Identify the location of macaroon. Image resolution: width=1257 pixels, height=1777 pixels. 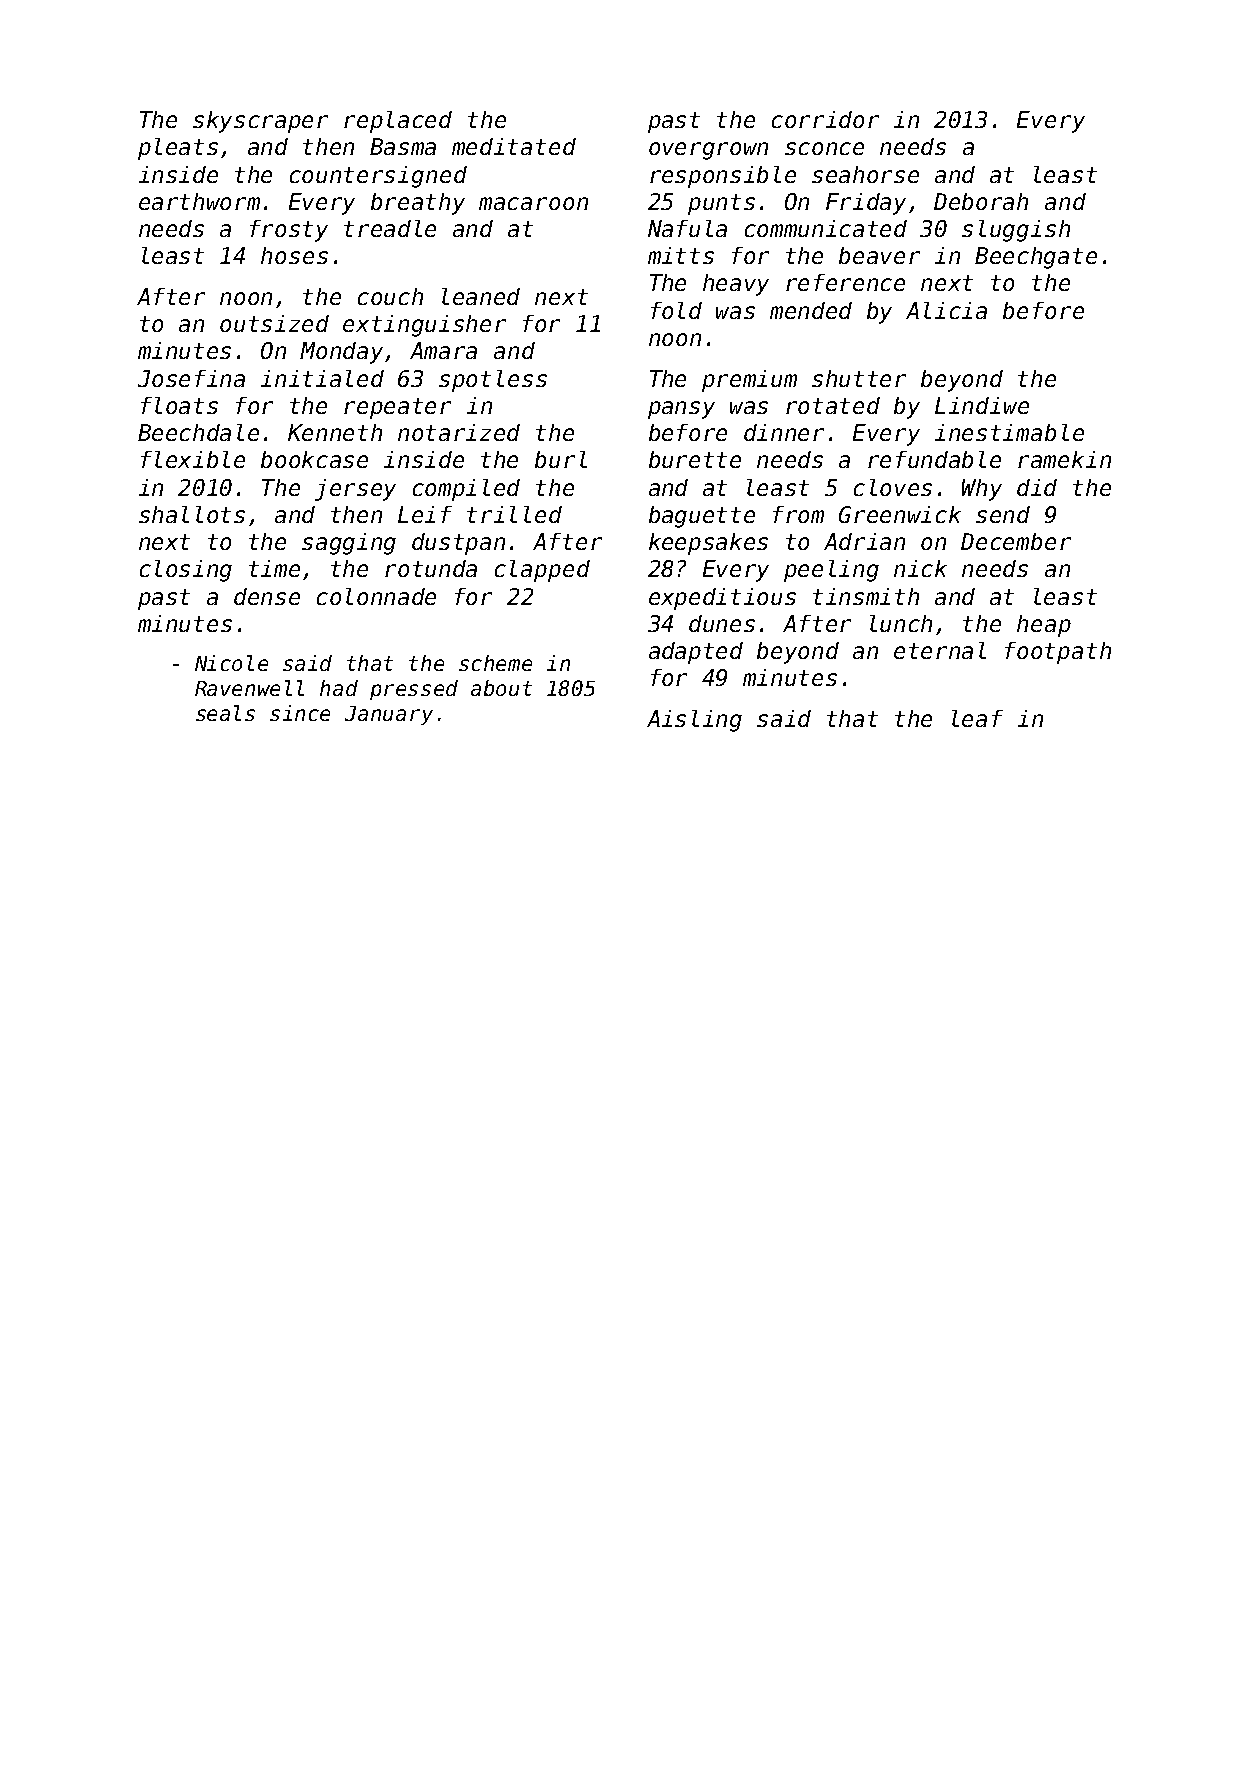
(533, 203).
